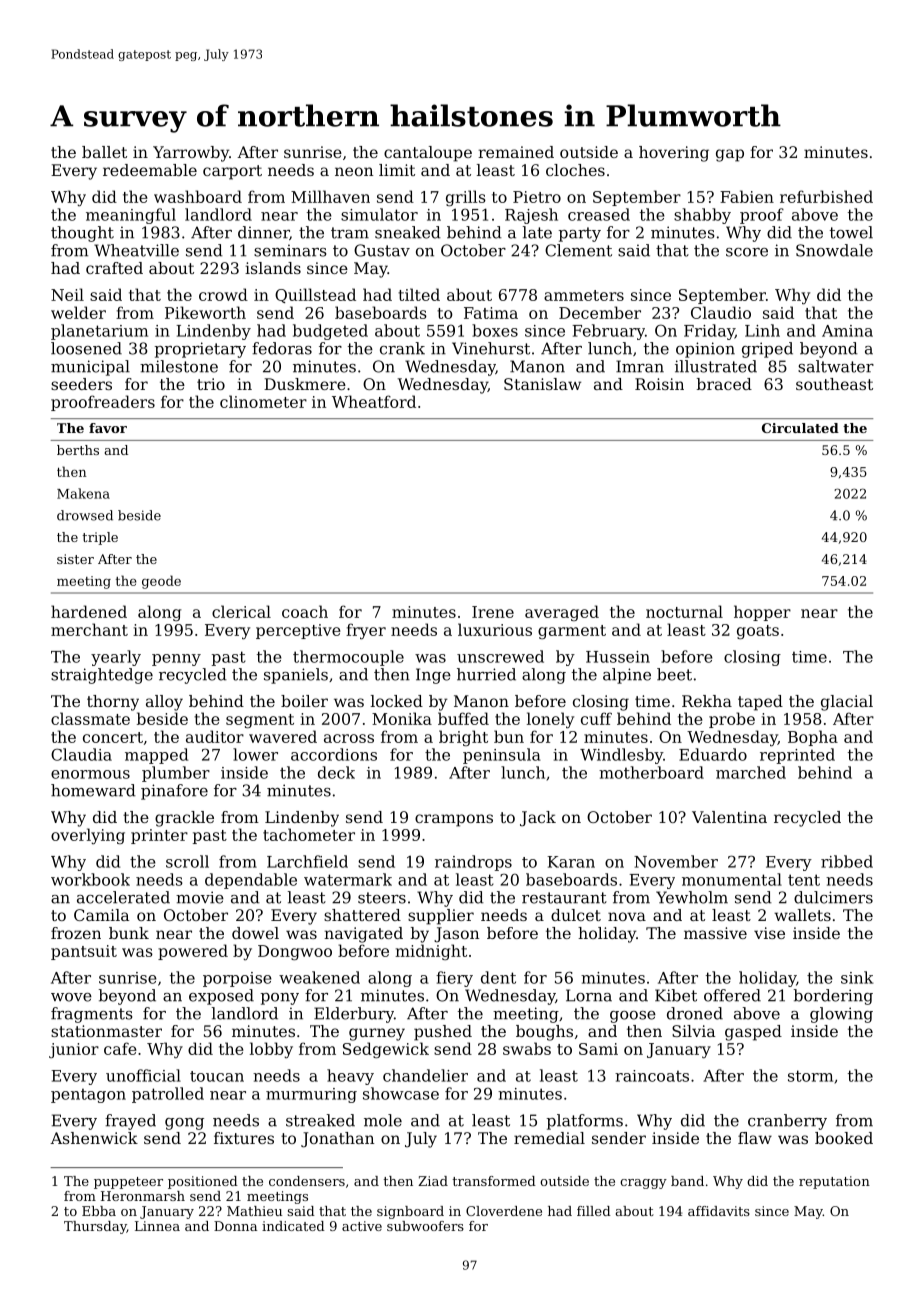 Image resolution: width=924 pixels, height=1308 pixels. I want to click on hopper, so click(762, 613).
